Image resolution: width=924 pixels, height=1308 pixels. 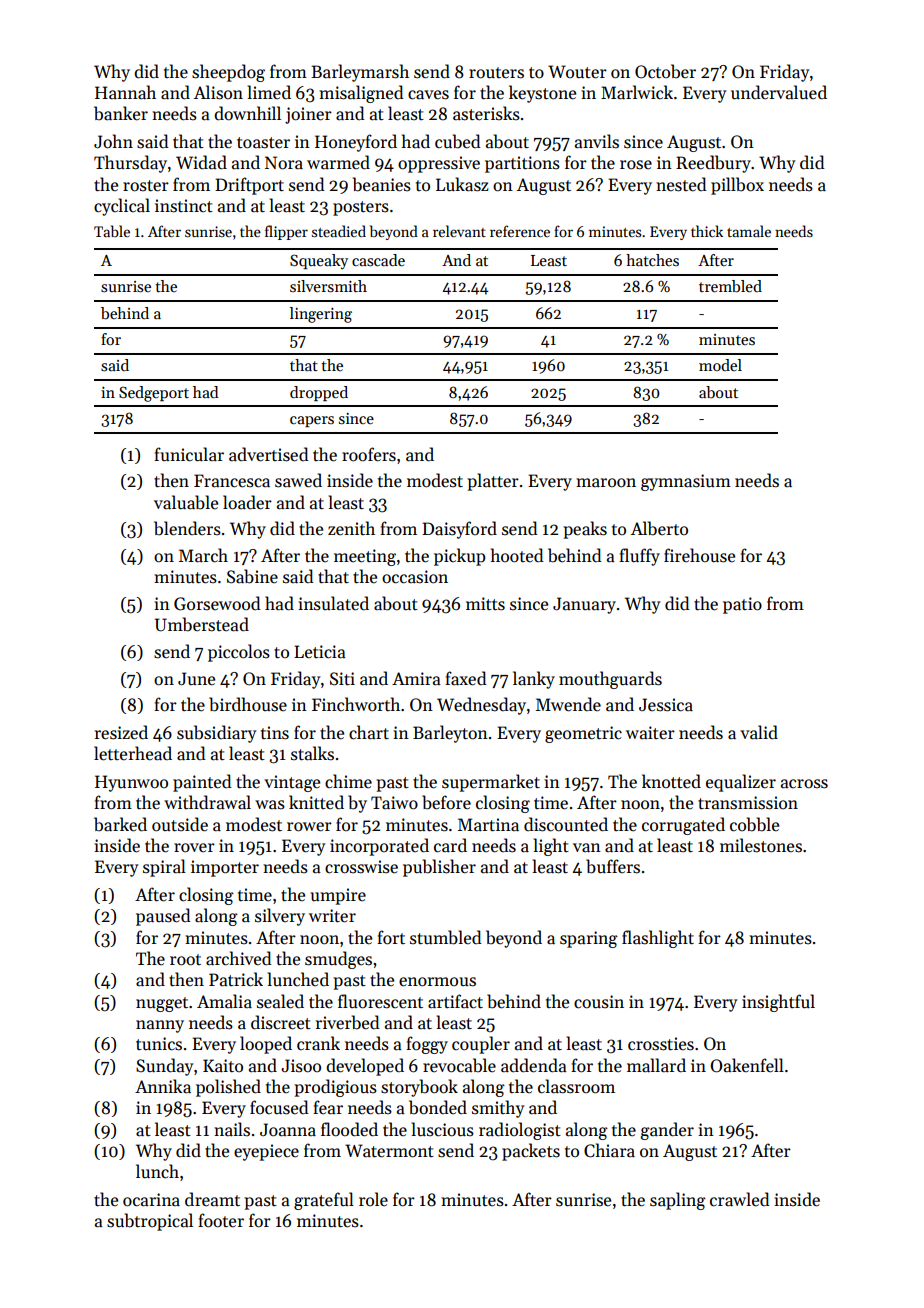 What do you see at coordinates (373, 1199) in the screenshot?
I see `role` at bounding box center [373, 1199].
